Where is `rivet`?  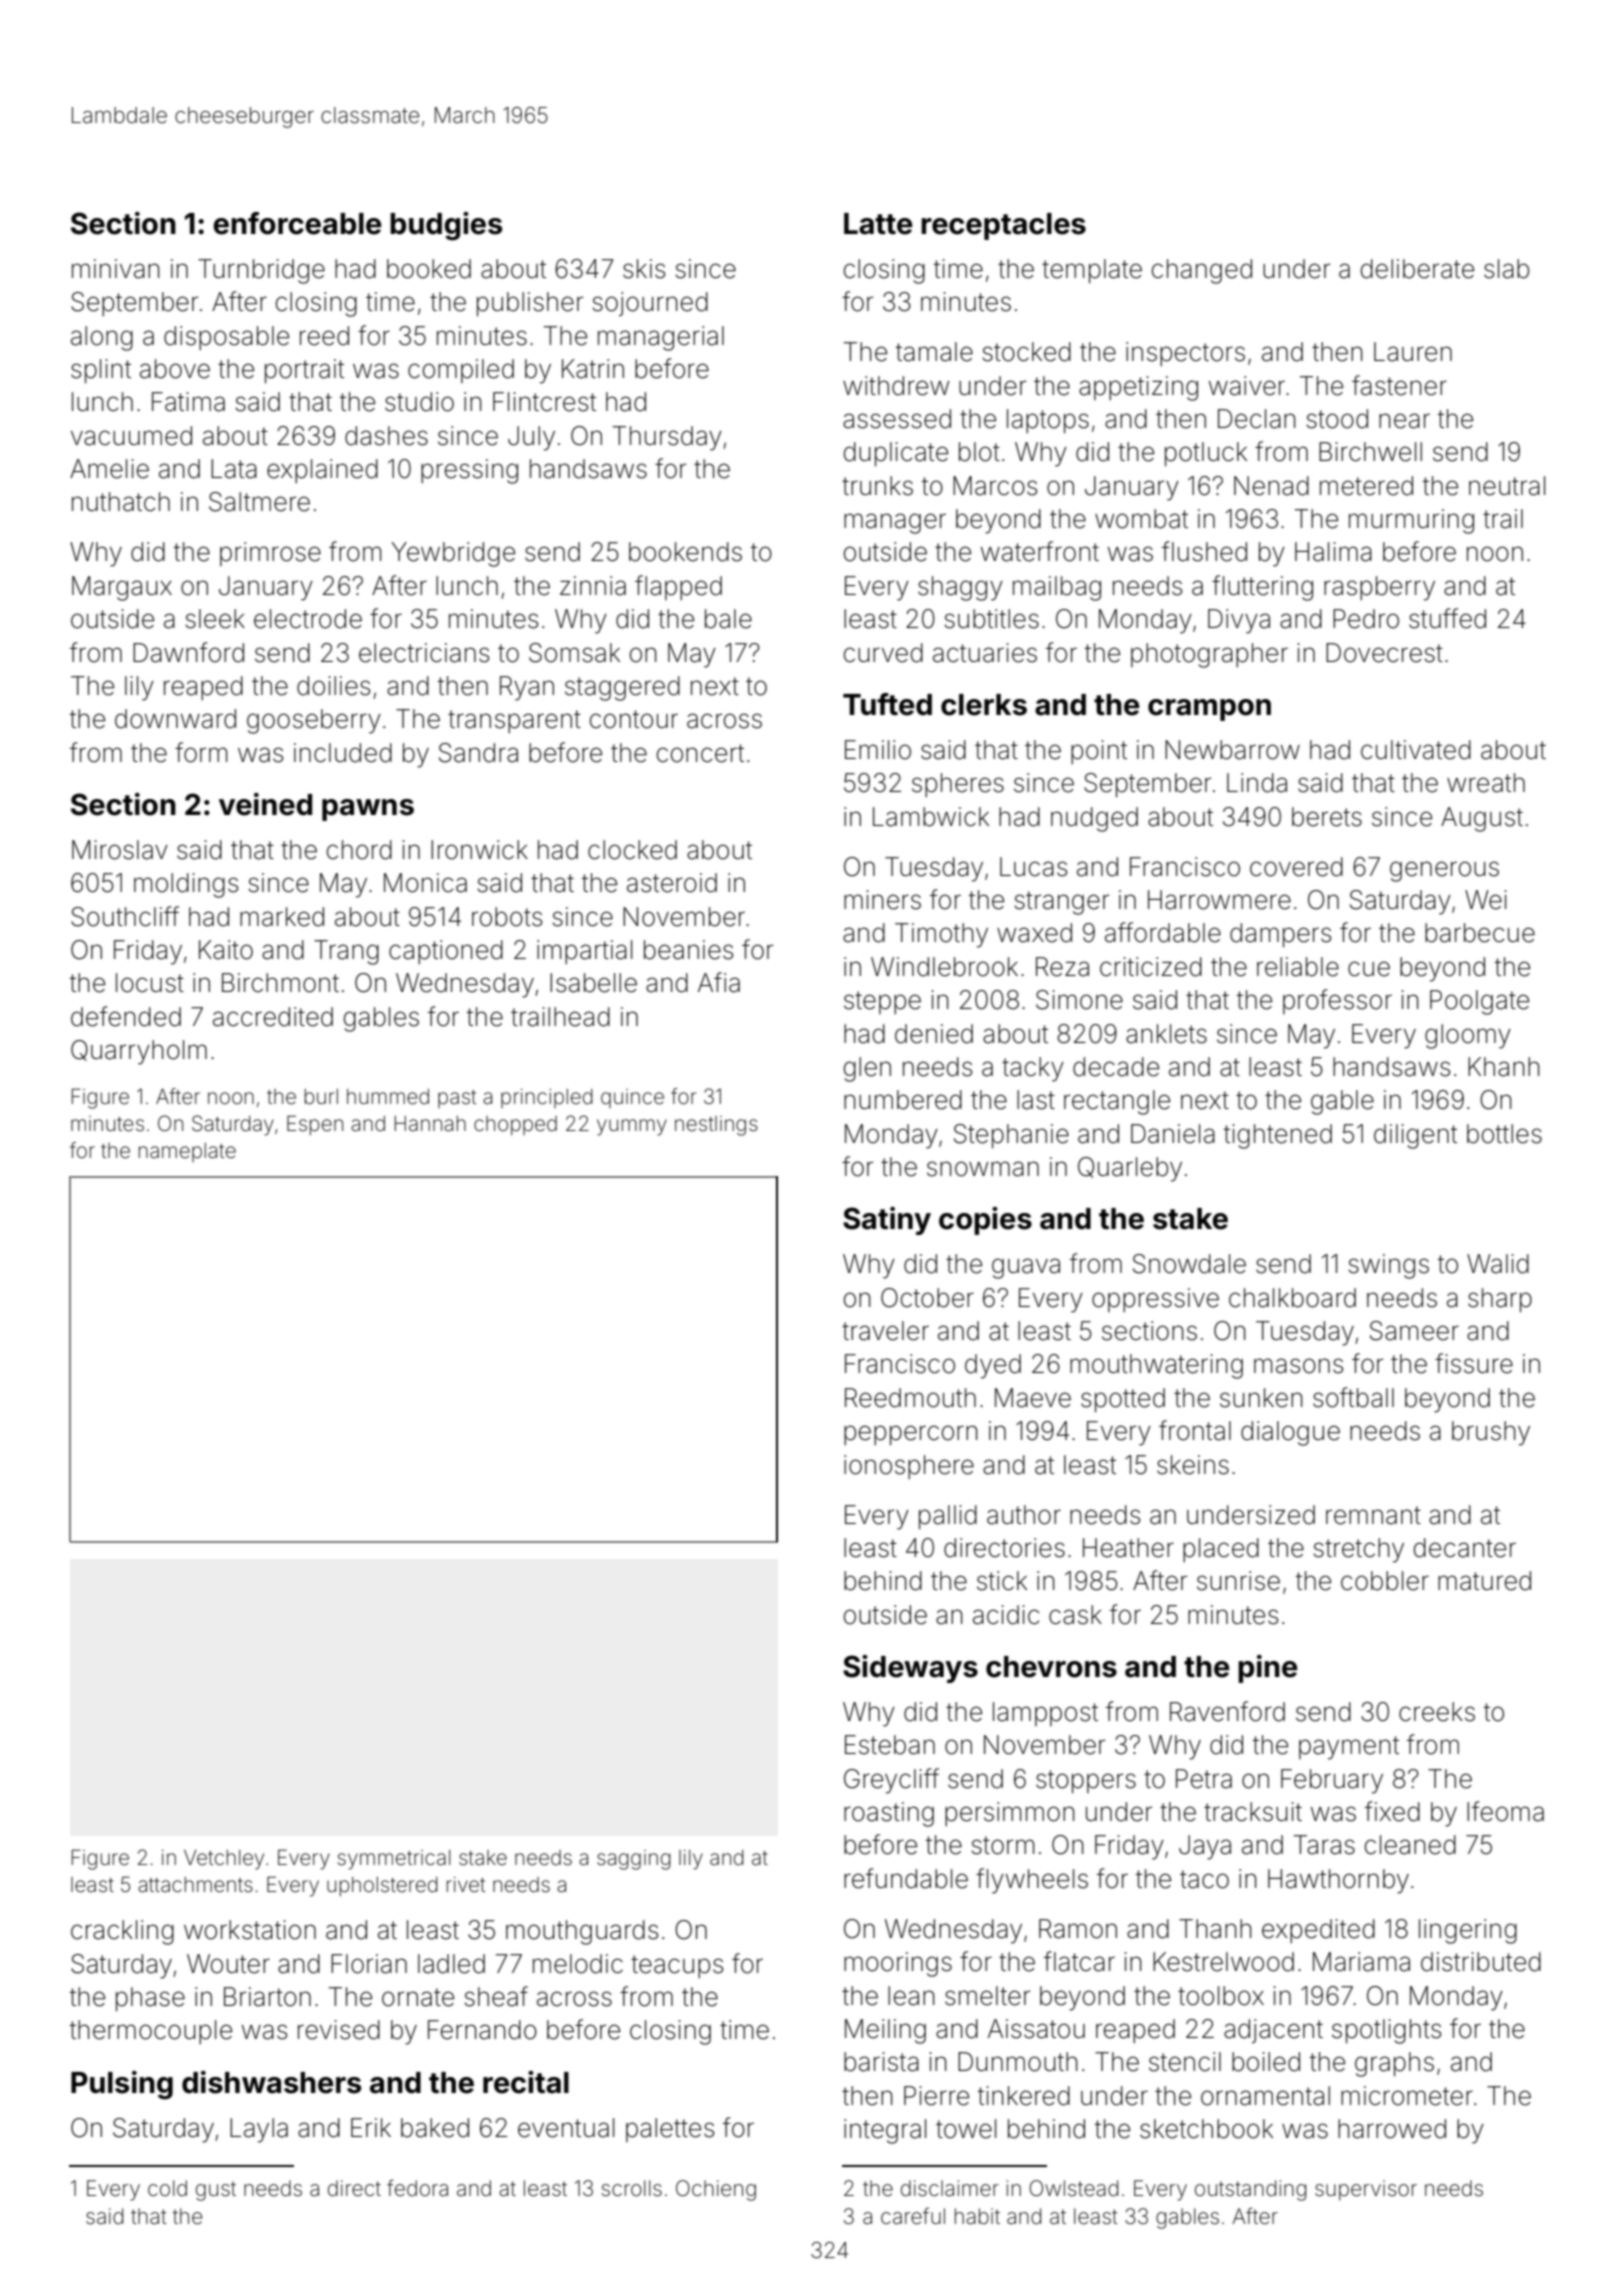
rivet is located at coordinates (466, 1884).
